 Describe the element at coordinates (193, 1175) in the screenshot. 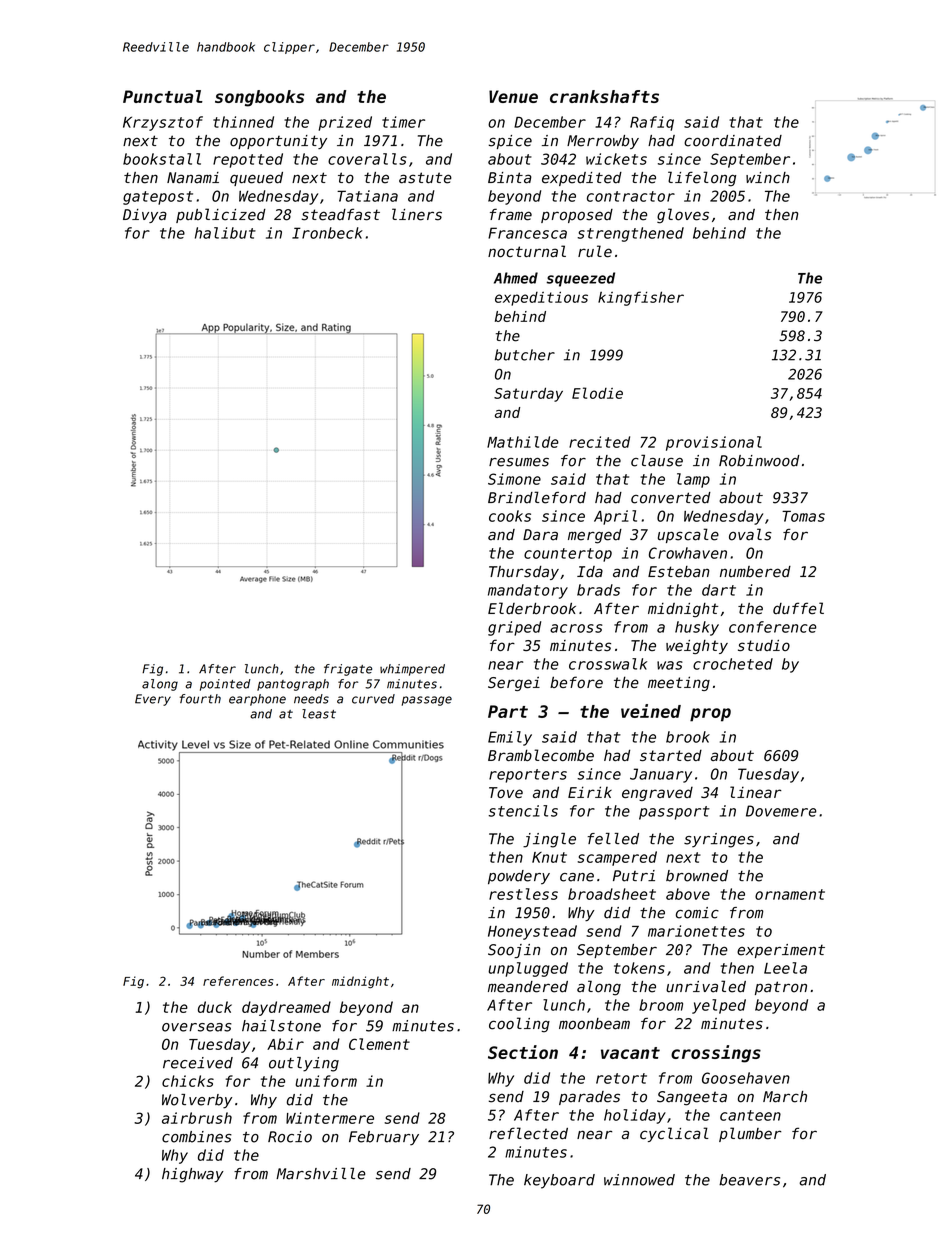

I see `highway` at that location.
